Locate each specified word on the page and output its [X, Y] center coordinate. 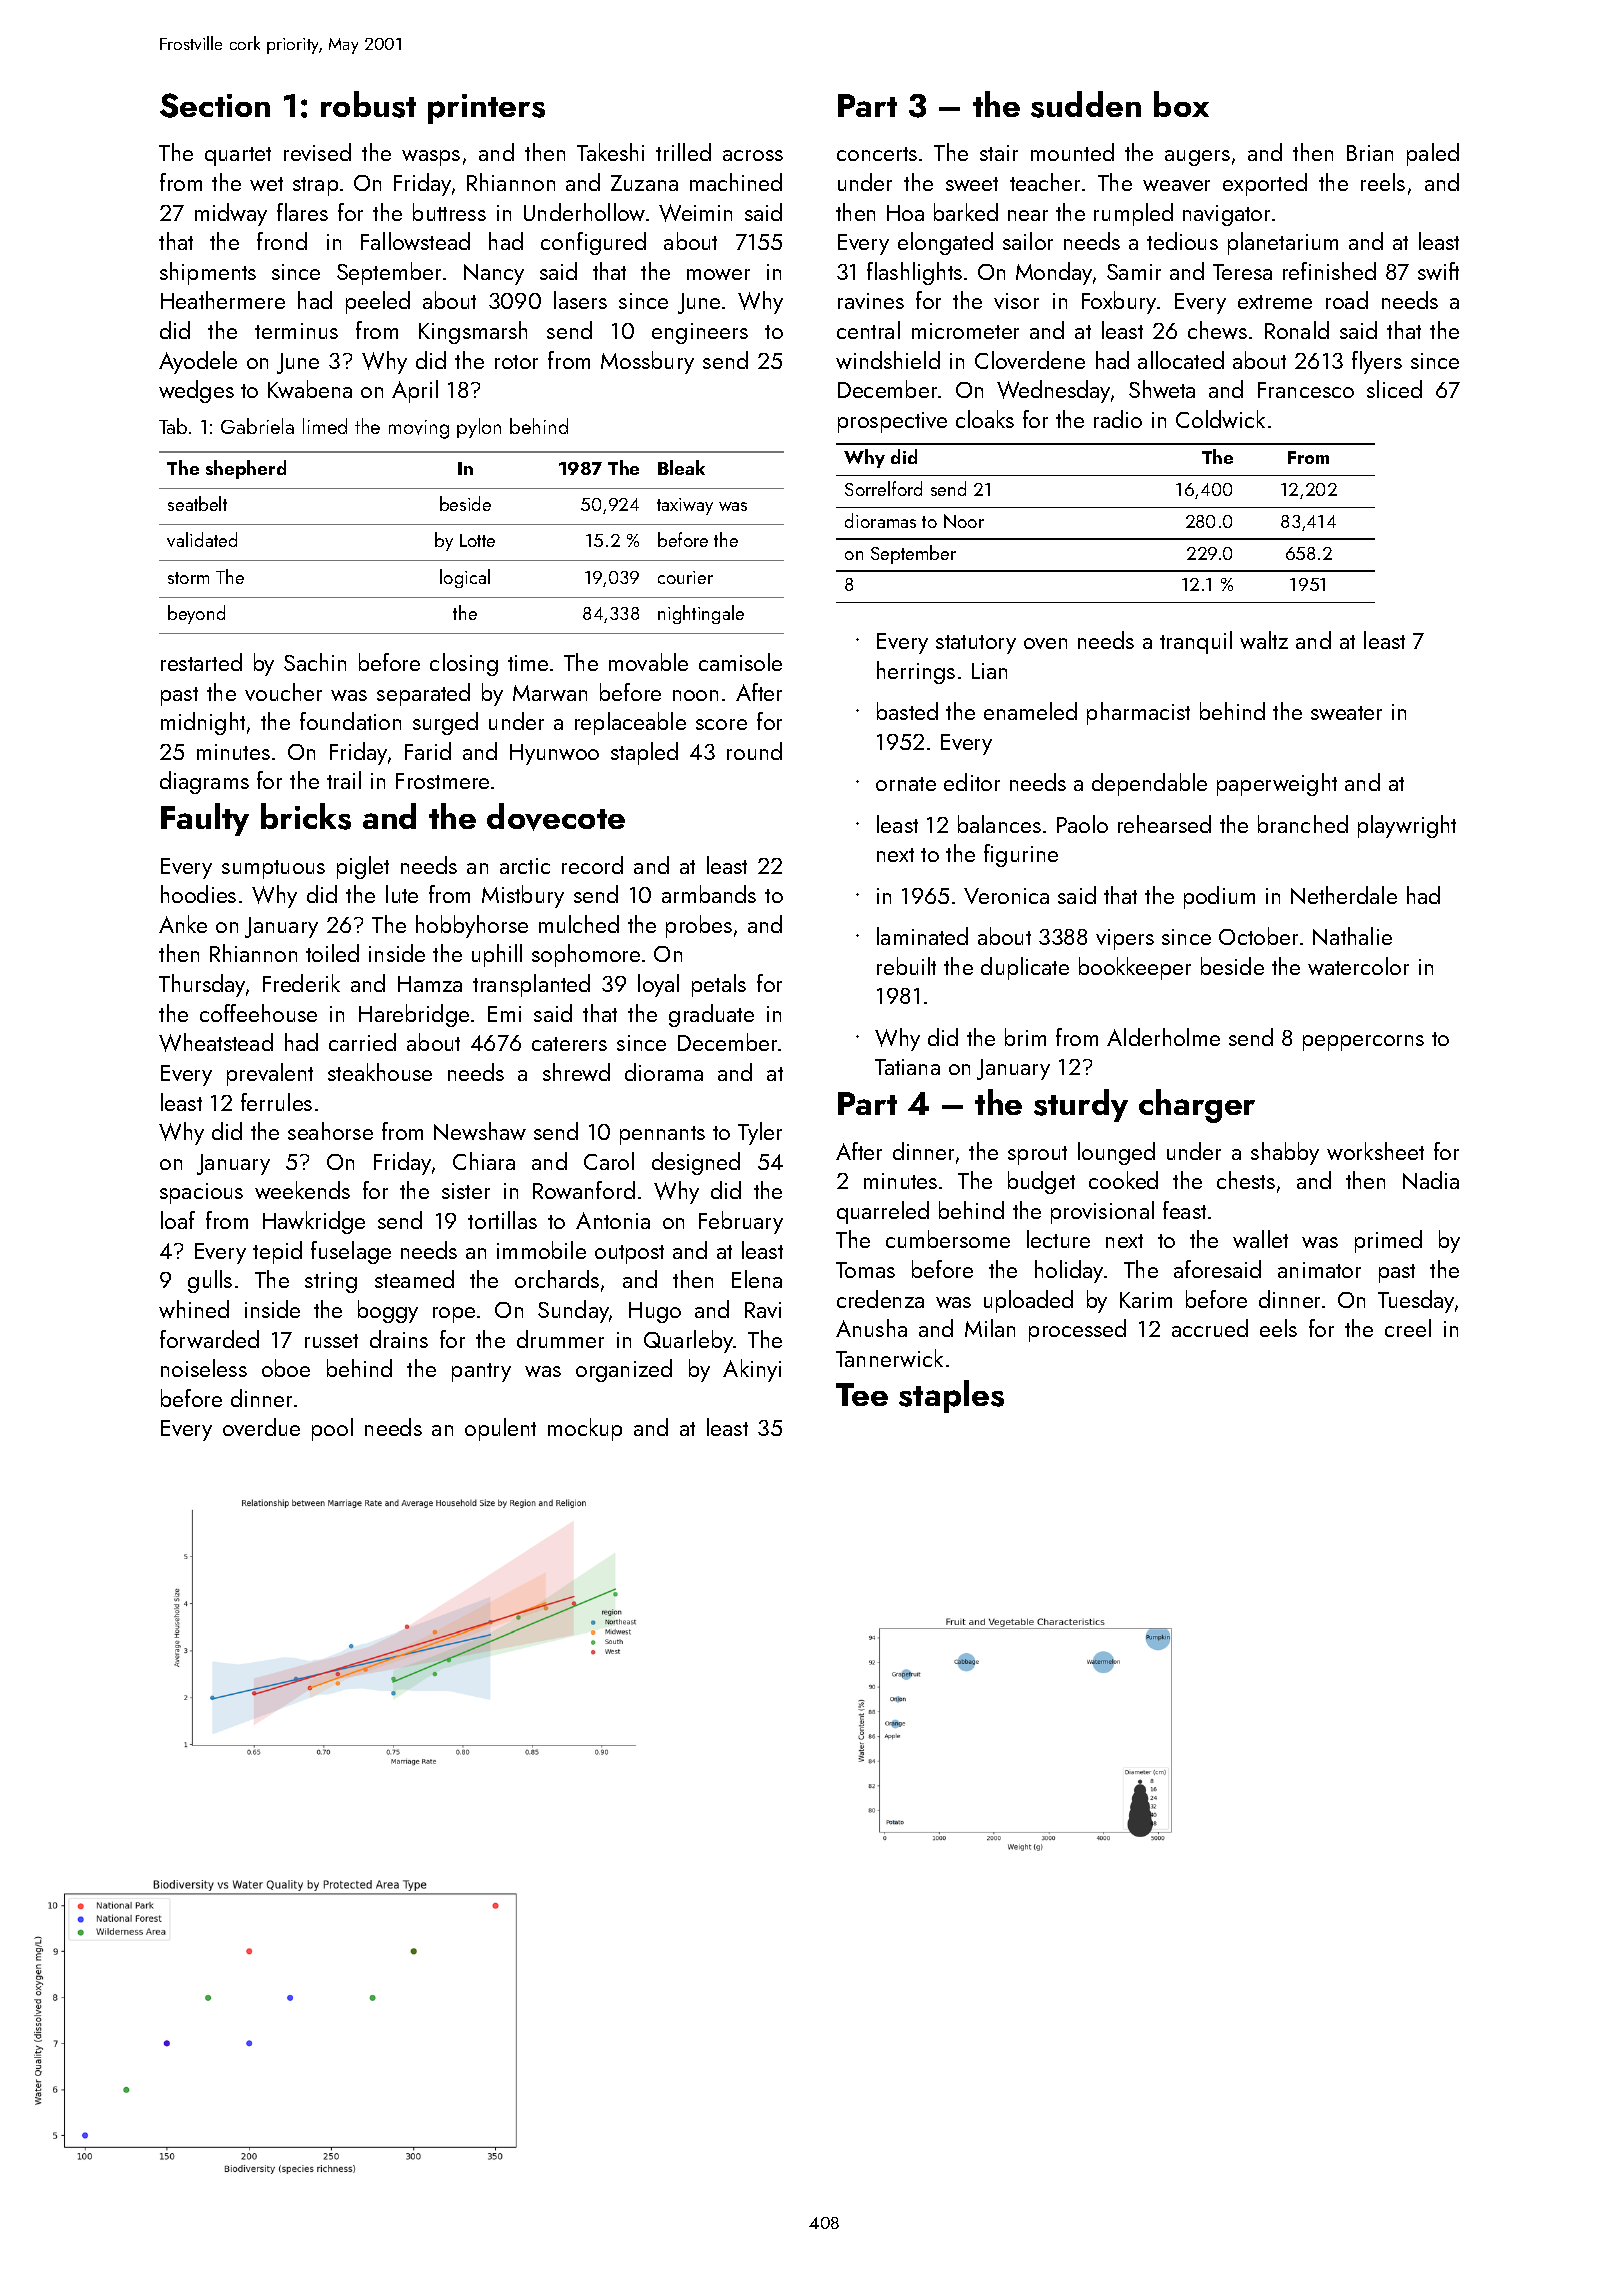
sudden [1086, 104]
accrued [1210, 1328]
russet [331, 1341]
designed [696, 1163]
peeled [378, 302]
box [1181, 104]
